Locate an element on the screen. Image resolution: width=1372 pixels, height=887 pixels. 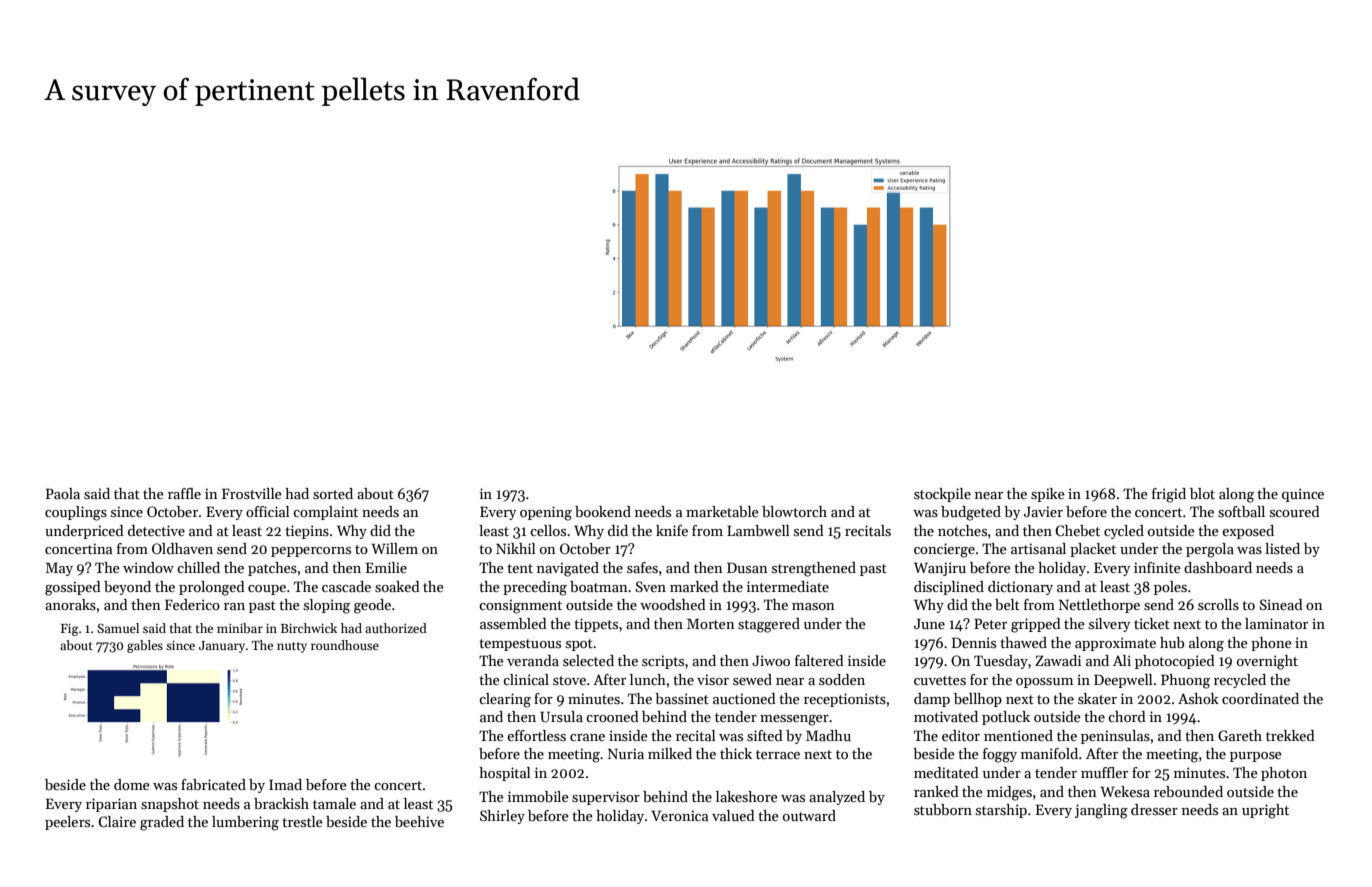
sorted is located at coordinates (333, 493).
